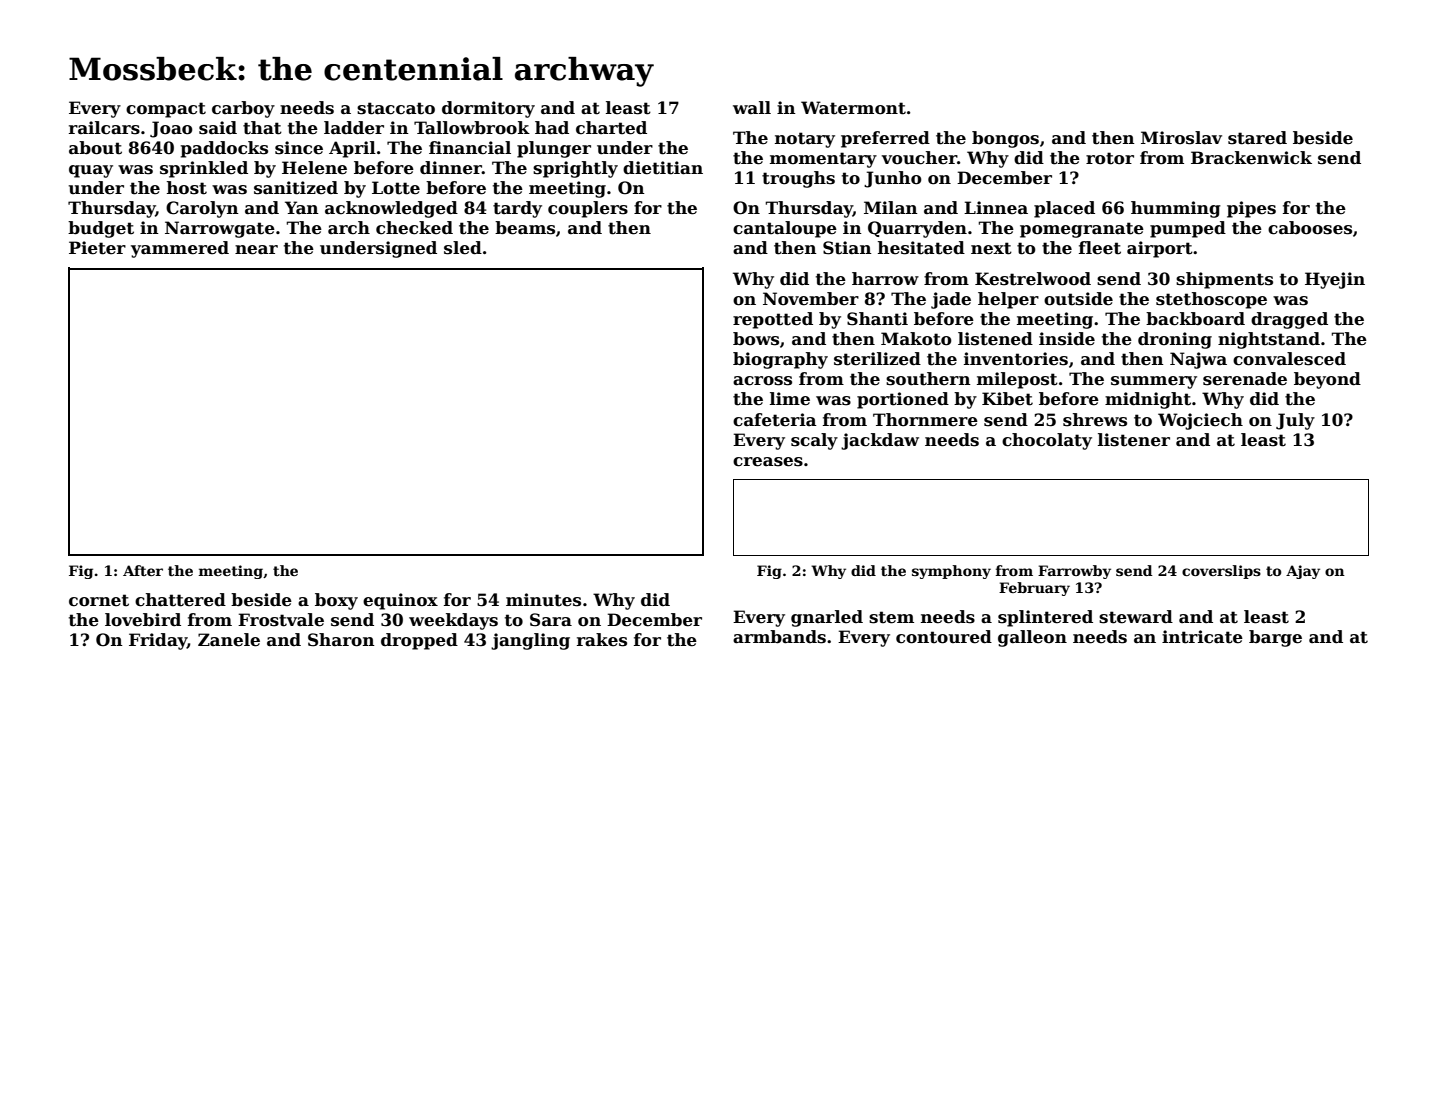 The image size is (1437, 1110). I want to click on Watermont, so click(853, 108).
